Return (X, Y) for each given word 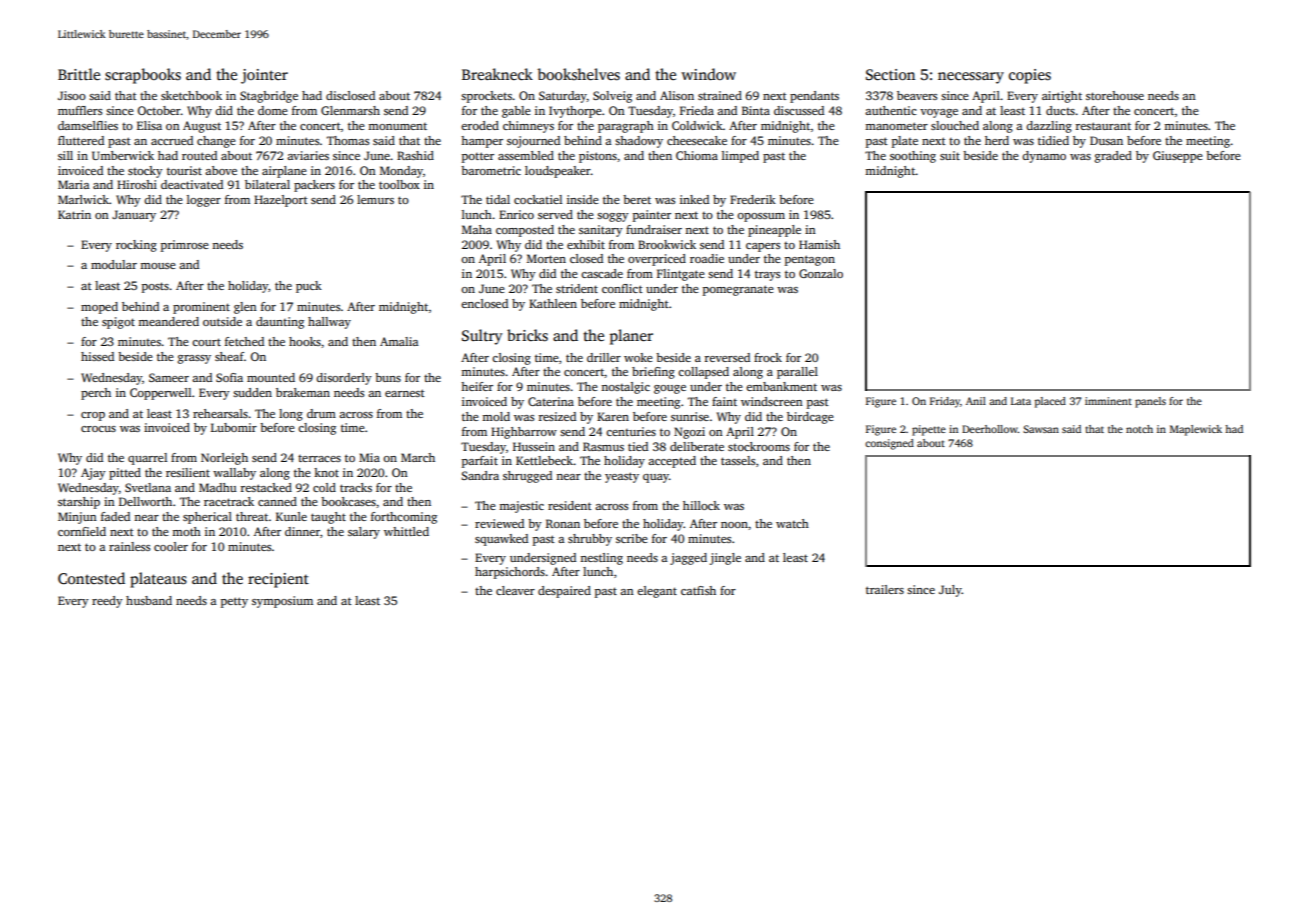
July (950, 591)
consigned (889, 444)
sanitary (601, 231)
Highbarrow (524, 433)
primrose (185, 246)
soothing (913, 157)
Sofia (229, 377)
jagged (688, 559)
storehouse (1115, 95)
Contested (91, 578)
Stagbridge (269, 97)
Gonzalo (821, 273)
